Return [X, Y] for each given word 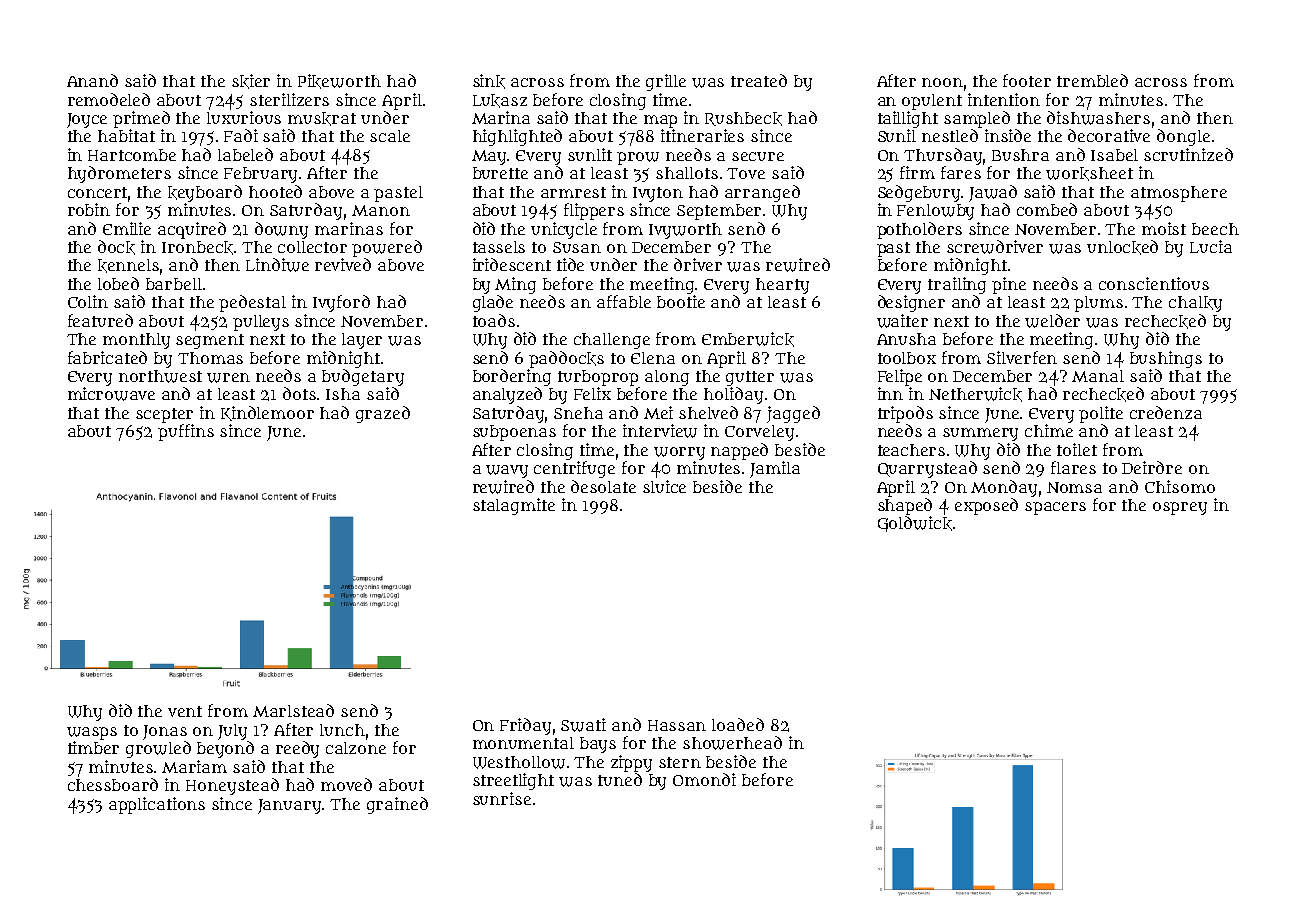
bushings [1166, 359]
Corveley [759, 433]
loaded [738, 724]
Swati [583, 725]
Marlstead [293, 710]
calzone [356, 748]
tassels [499, 247]
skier [251, 81]
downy [281, 230]
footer [1027, 80]
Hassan [677, 725]
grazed [383, 414]
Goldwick [915, 524]
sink [489, 81]
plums [1098, 304]
